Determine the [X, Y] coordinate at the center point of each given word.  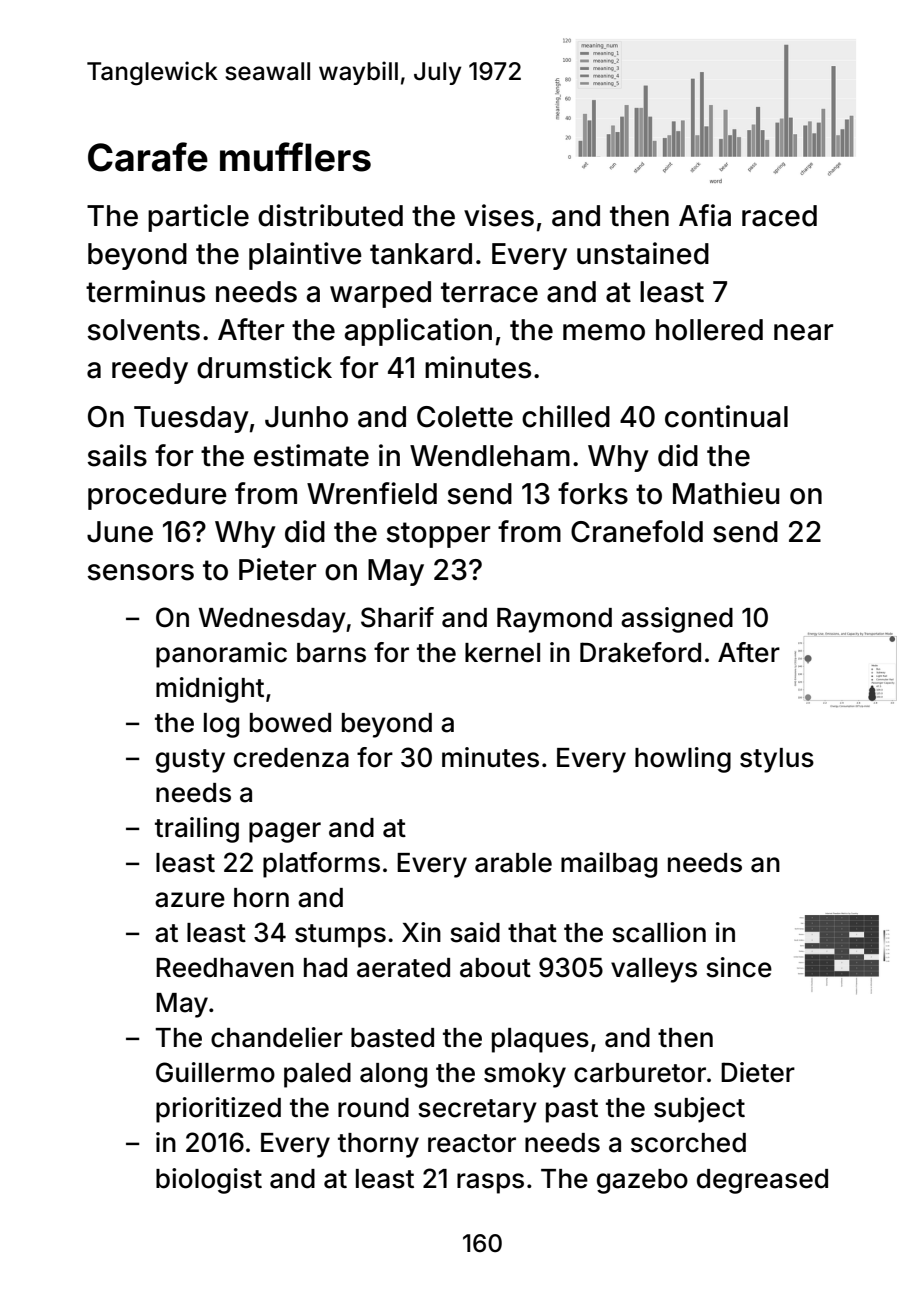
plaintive [305, 256]
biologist [209, 1181]
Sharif [397, 617]
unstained [643, 253]
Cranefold [637, 531]
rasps [490, 1183]
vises [499, 215]
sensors [141, 572]
